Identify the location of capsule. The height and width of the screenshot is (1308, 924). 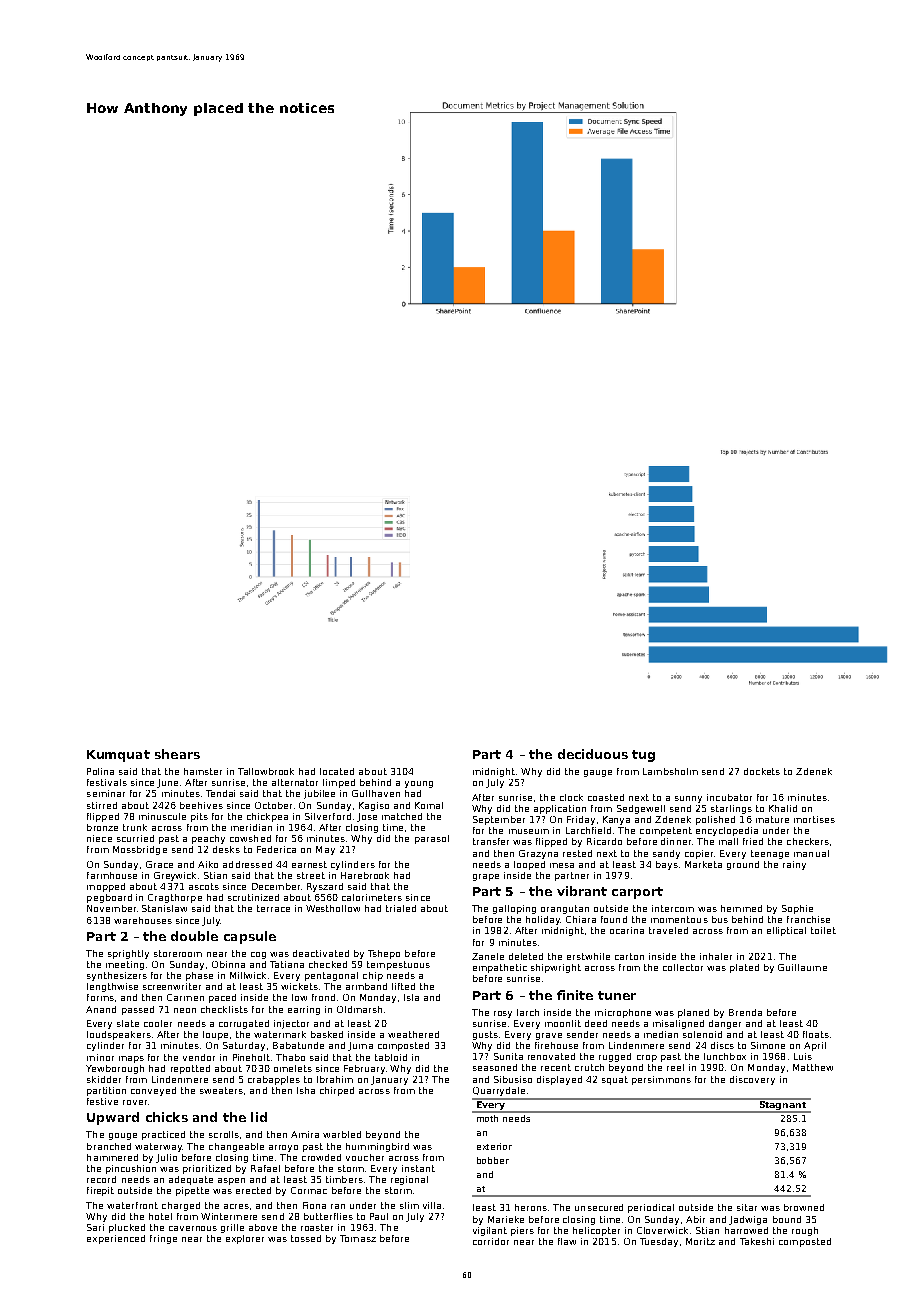
(250, 937).
